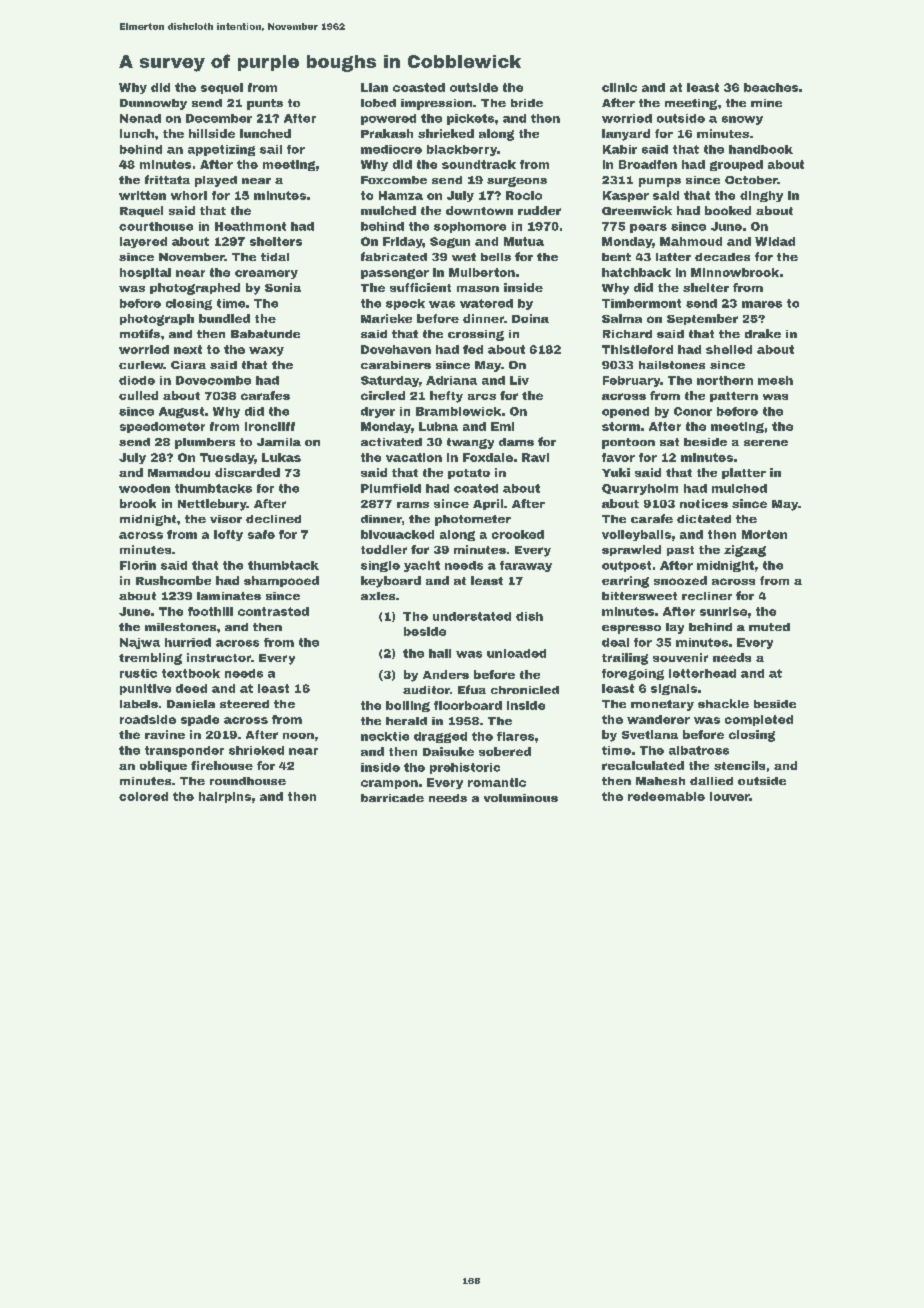 This screenshot has height=1308, width=924. What do you see at coordinates (148, 719) in the screenshot?
I see `roadside` at bounding box center [148, 719].
